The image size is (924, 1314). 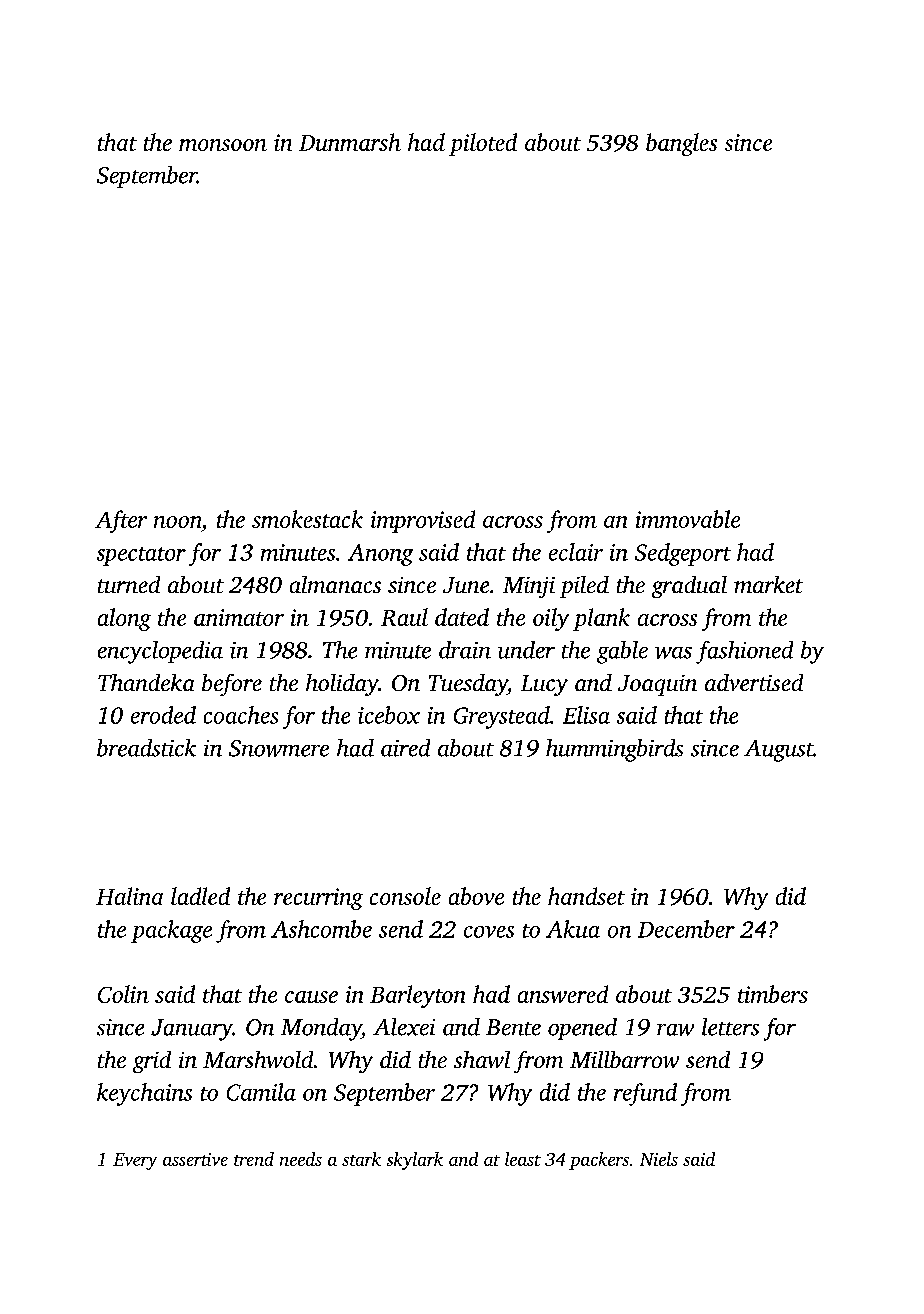 What do you see at coordinates (135, 1161) in the image?
I see `Every` at bounding box center [135, 1161].
